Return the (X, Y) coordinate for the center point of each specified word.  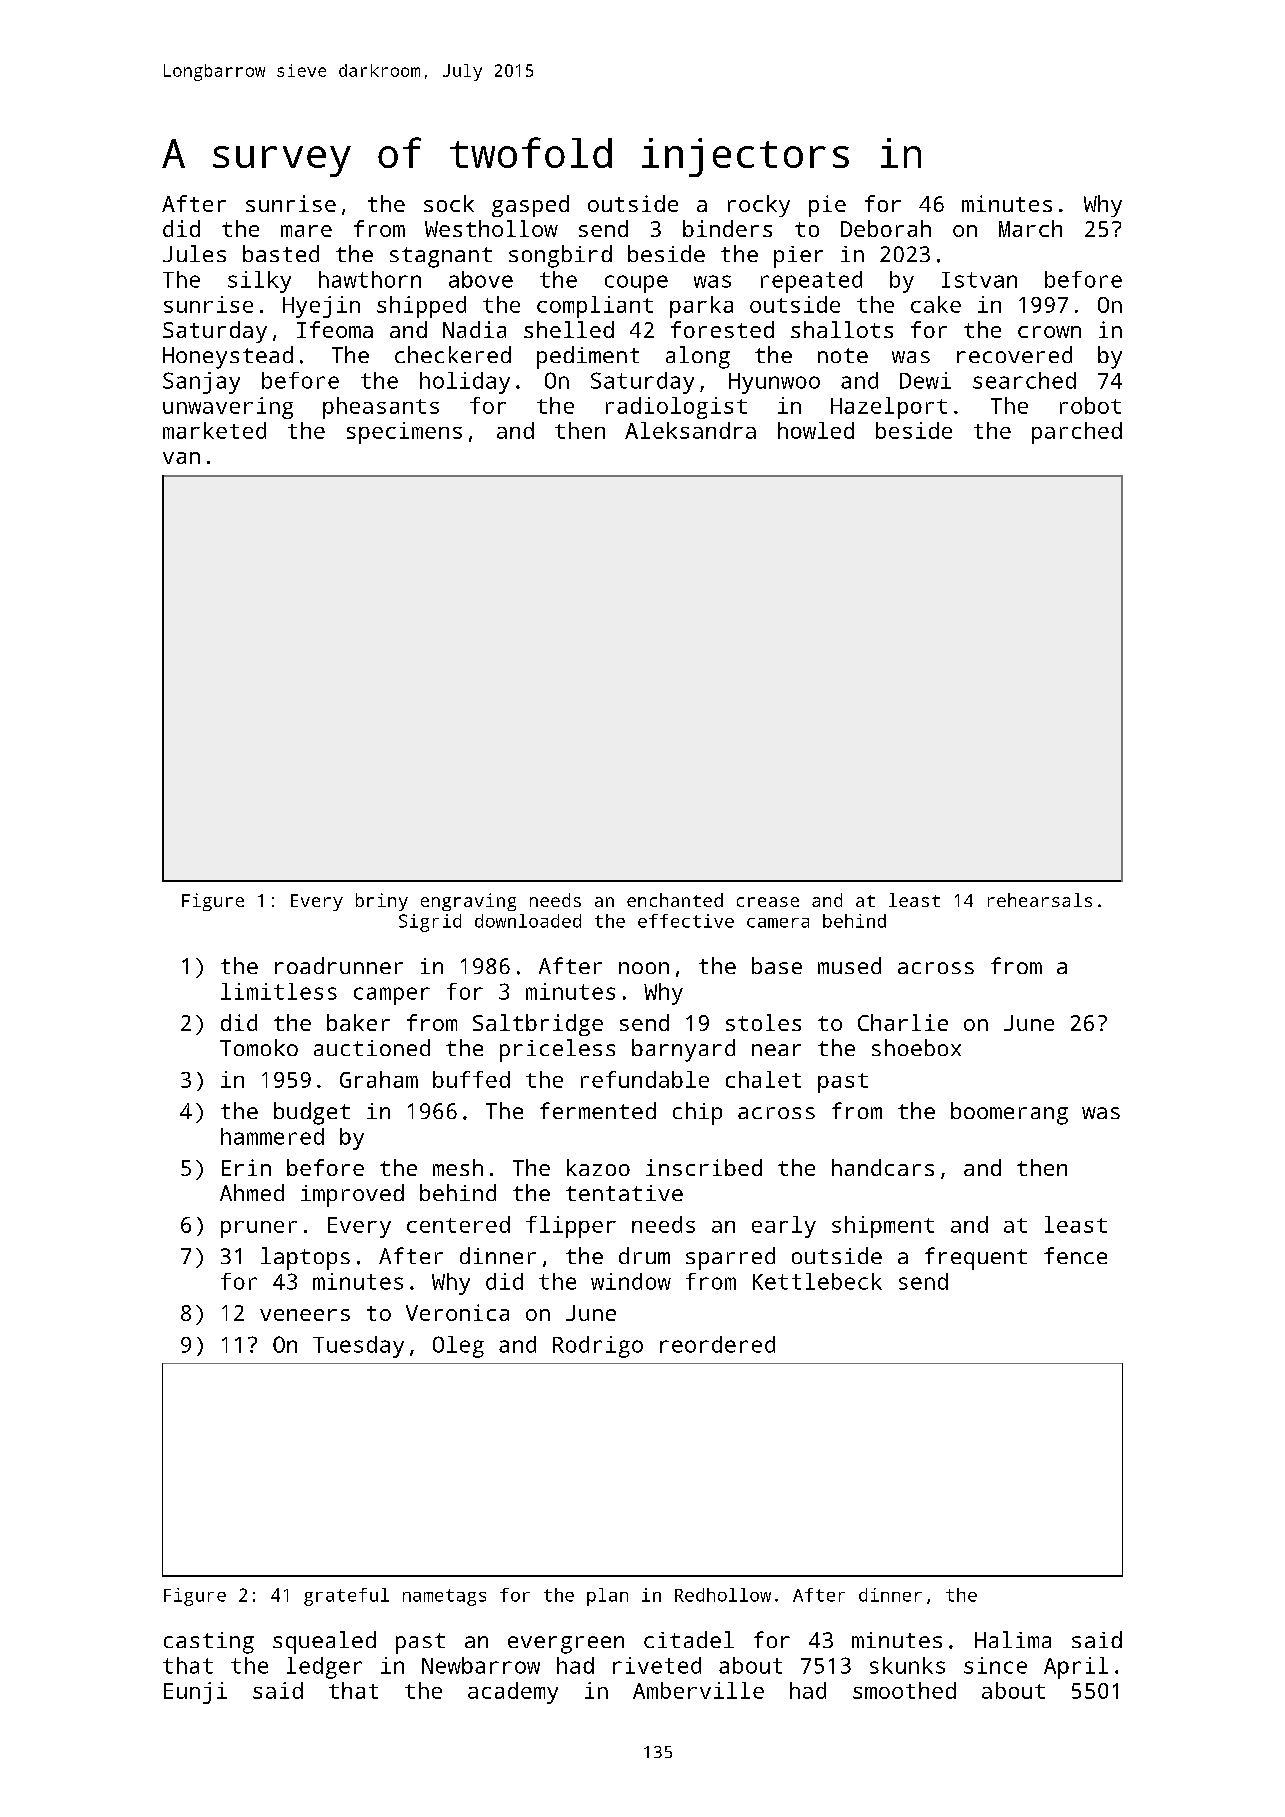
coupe (636, 284)
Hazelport (889, 408)
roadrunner (339, 965)
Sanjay (201, 383)
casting (209, 1643)
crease (768, 902)
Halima (1013, 1639)
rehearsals (1040, 900)
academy (513, 1693)
